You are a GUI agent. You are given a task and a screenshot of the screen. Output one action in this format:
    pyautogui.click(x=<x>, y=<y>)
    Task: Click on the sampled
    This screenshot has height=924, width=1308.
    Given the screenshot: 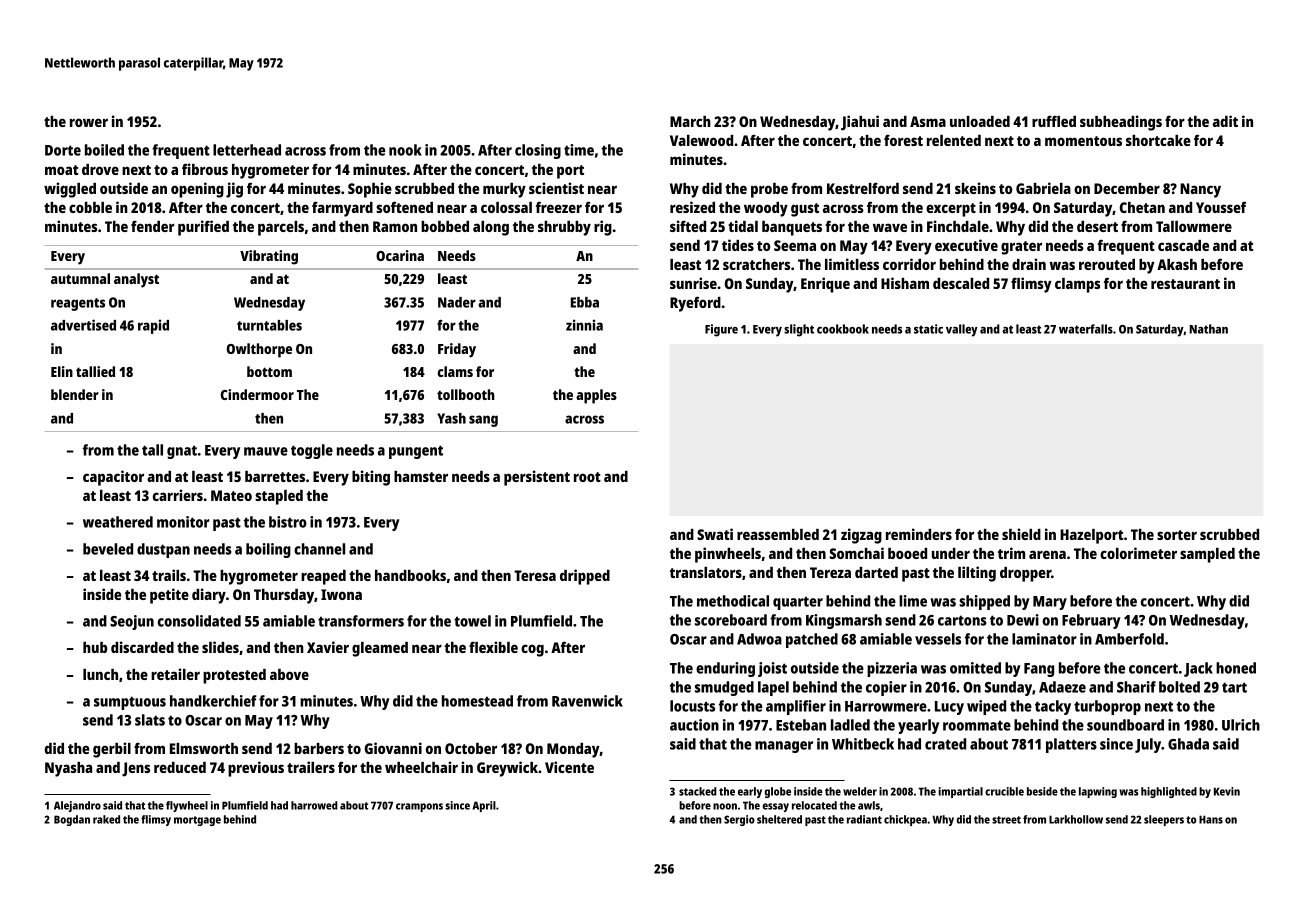 What is the action you would take?
    pyautogui.click(x=1207, y=555)
